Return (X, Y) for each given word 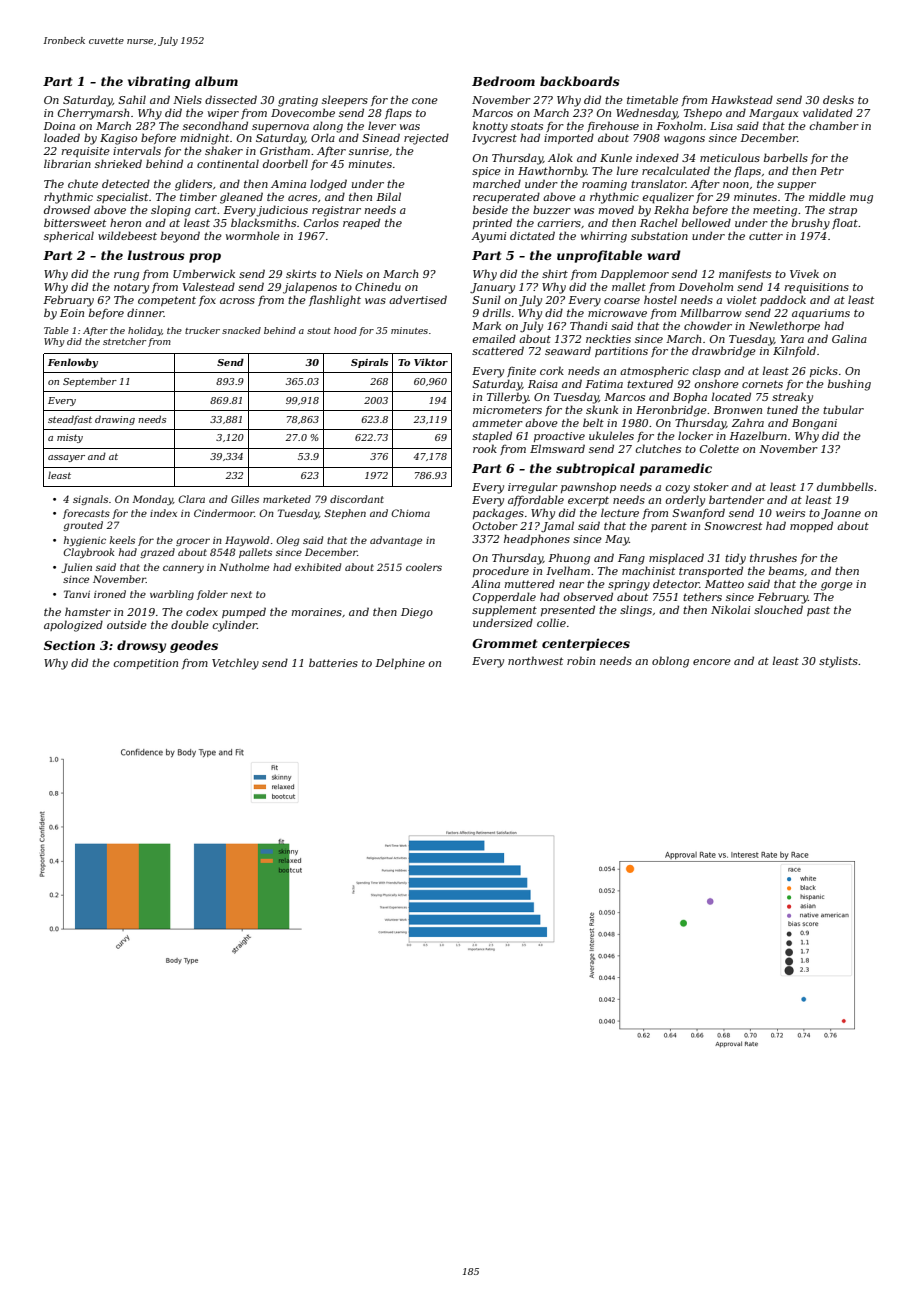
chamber (834, 125)
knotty (490, 127)
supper (796, 186)
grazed (157, 553)
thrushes (773, 557)
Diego (417, 613)
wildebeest (127, 235)
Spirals (369, 363)
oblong (670, 662)
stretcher (124, 341)
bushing (849, 385)
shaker (224, 150)
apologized (73, 626)
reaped (361, 223)
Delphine (400, 663)
